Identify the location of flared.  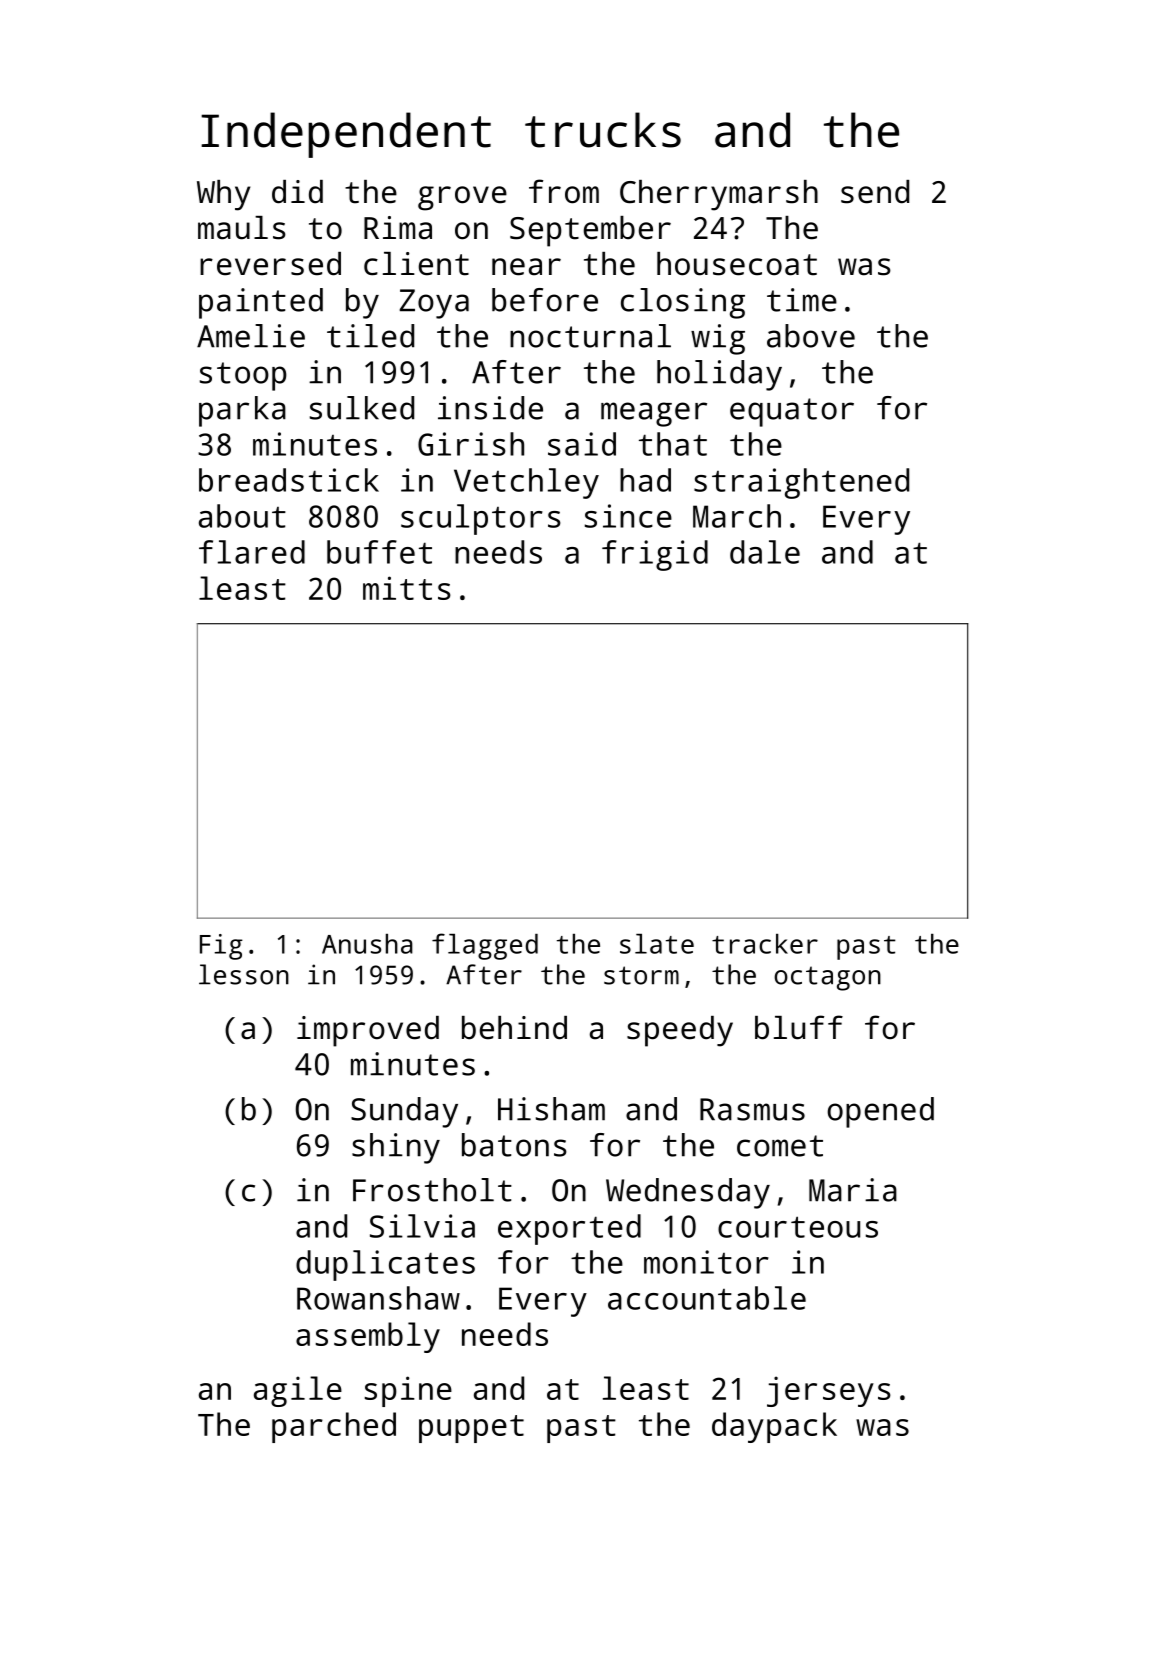
(252, 552).
